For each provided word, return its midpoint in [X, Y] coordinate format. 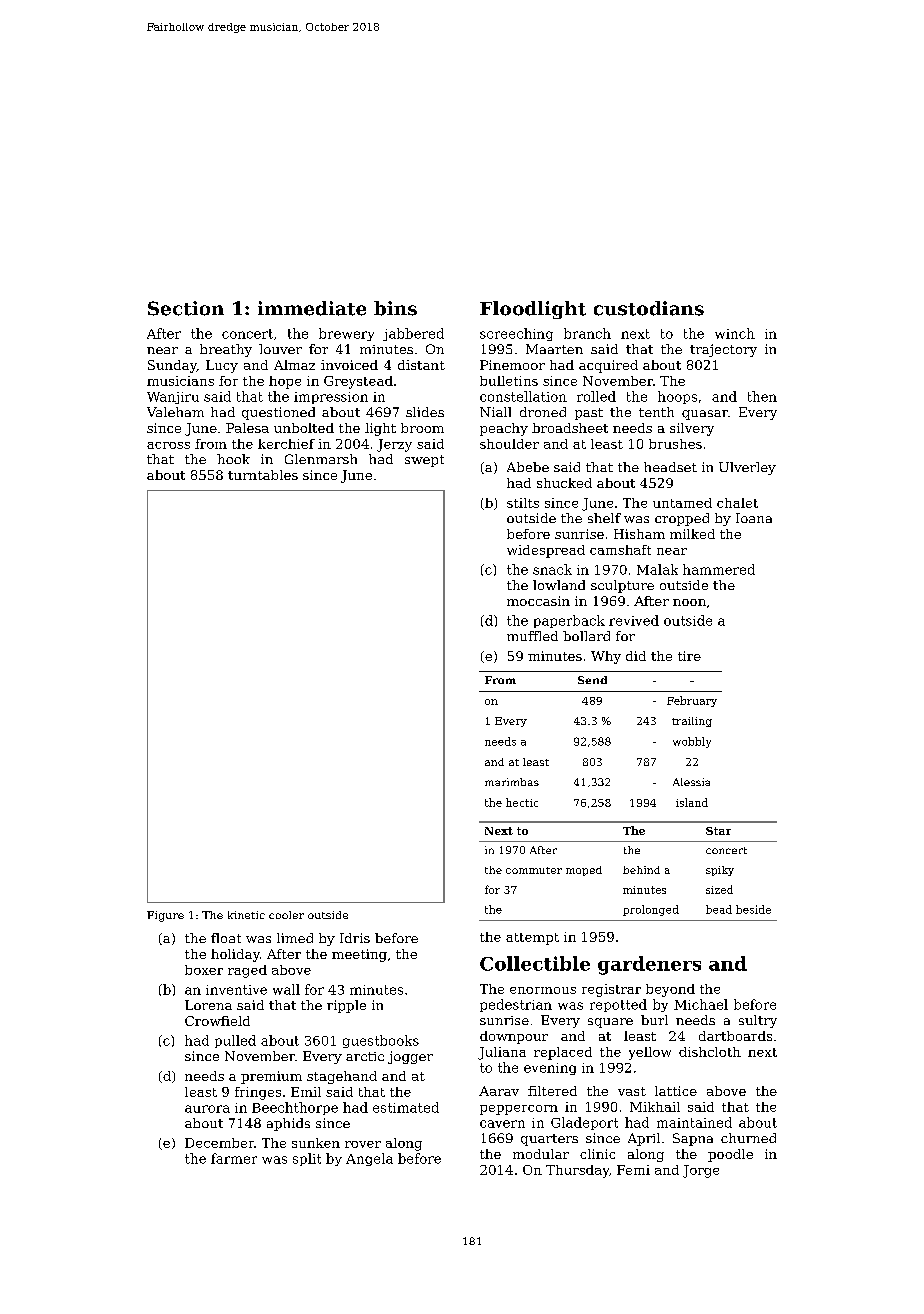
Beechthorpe [295, 1108]
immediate [312, 308]
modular [541, 1154]
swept [424, 461]
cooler [286, 915]
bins [395, 308]
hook [233, 459]
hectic [522, 802]
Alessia [691, 782]
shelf [604, 518]
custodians [649, 308]
